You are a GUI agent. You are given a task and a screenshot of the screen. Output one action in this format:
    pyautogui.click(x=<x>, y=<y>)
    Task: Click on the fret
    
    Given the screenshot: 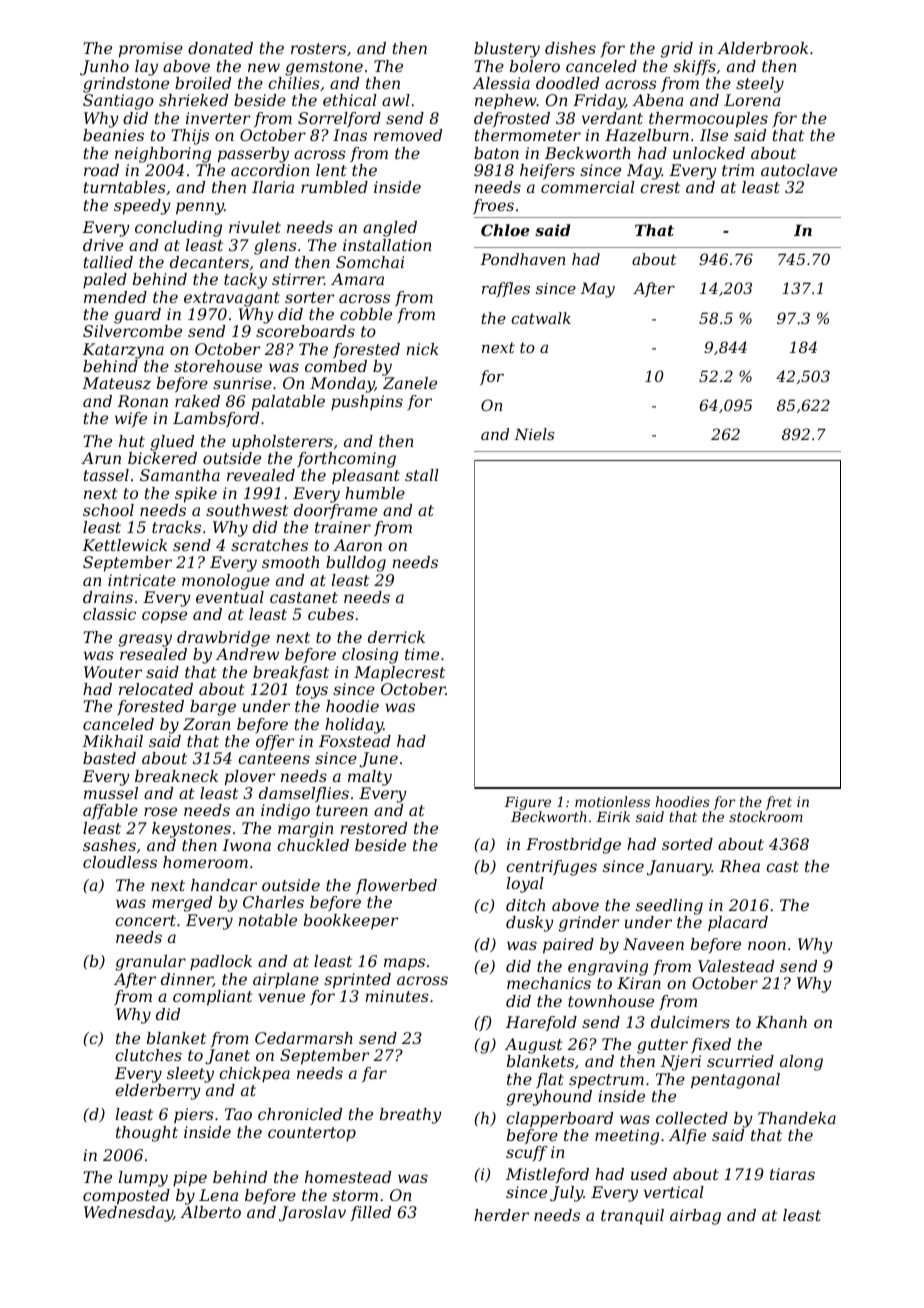 What is the action you would take?
    pyautogui.click(x=779, y=803)
